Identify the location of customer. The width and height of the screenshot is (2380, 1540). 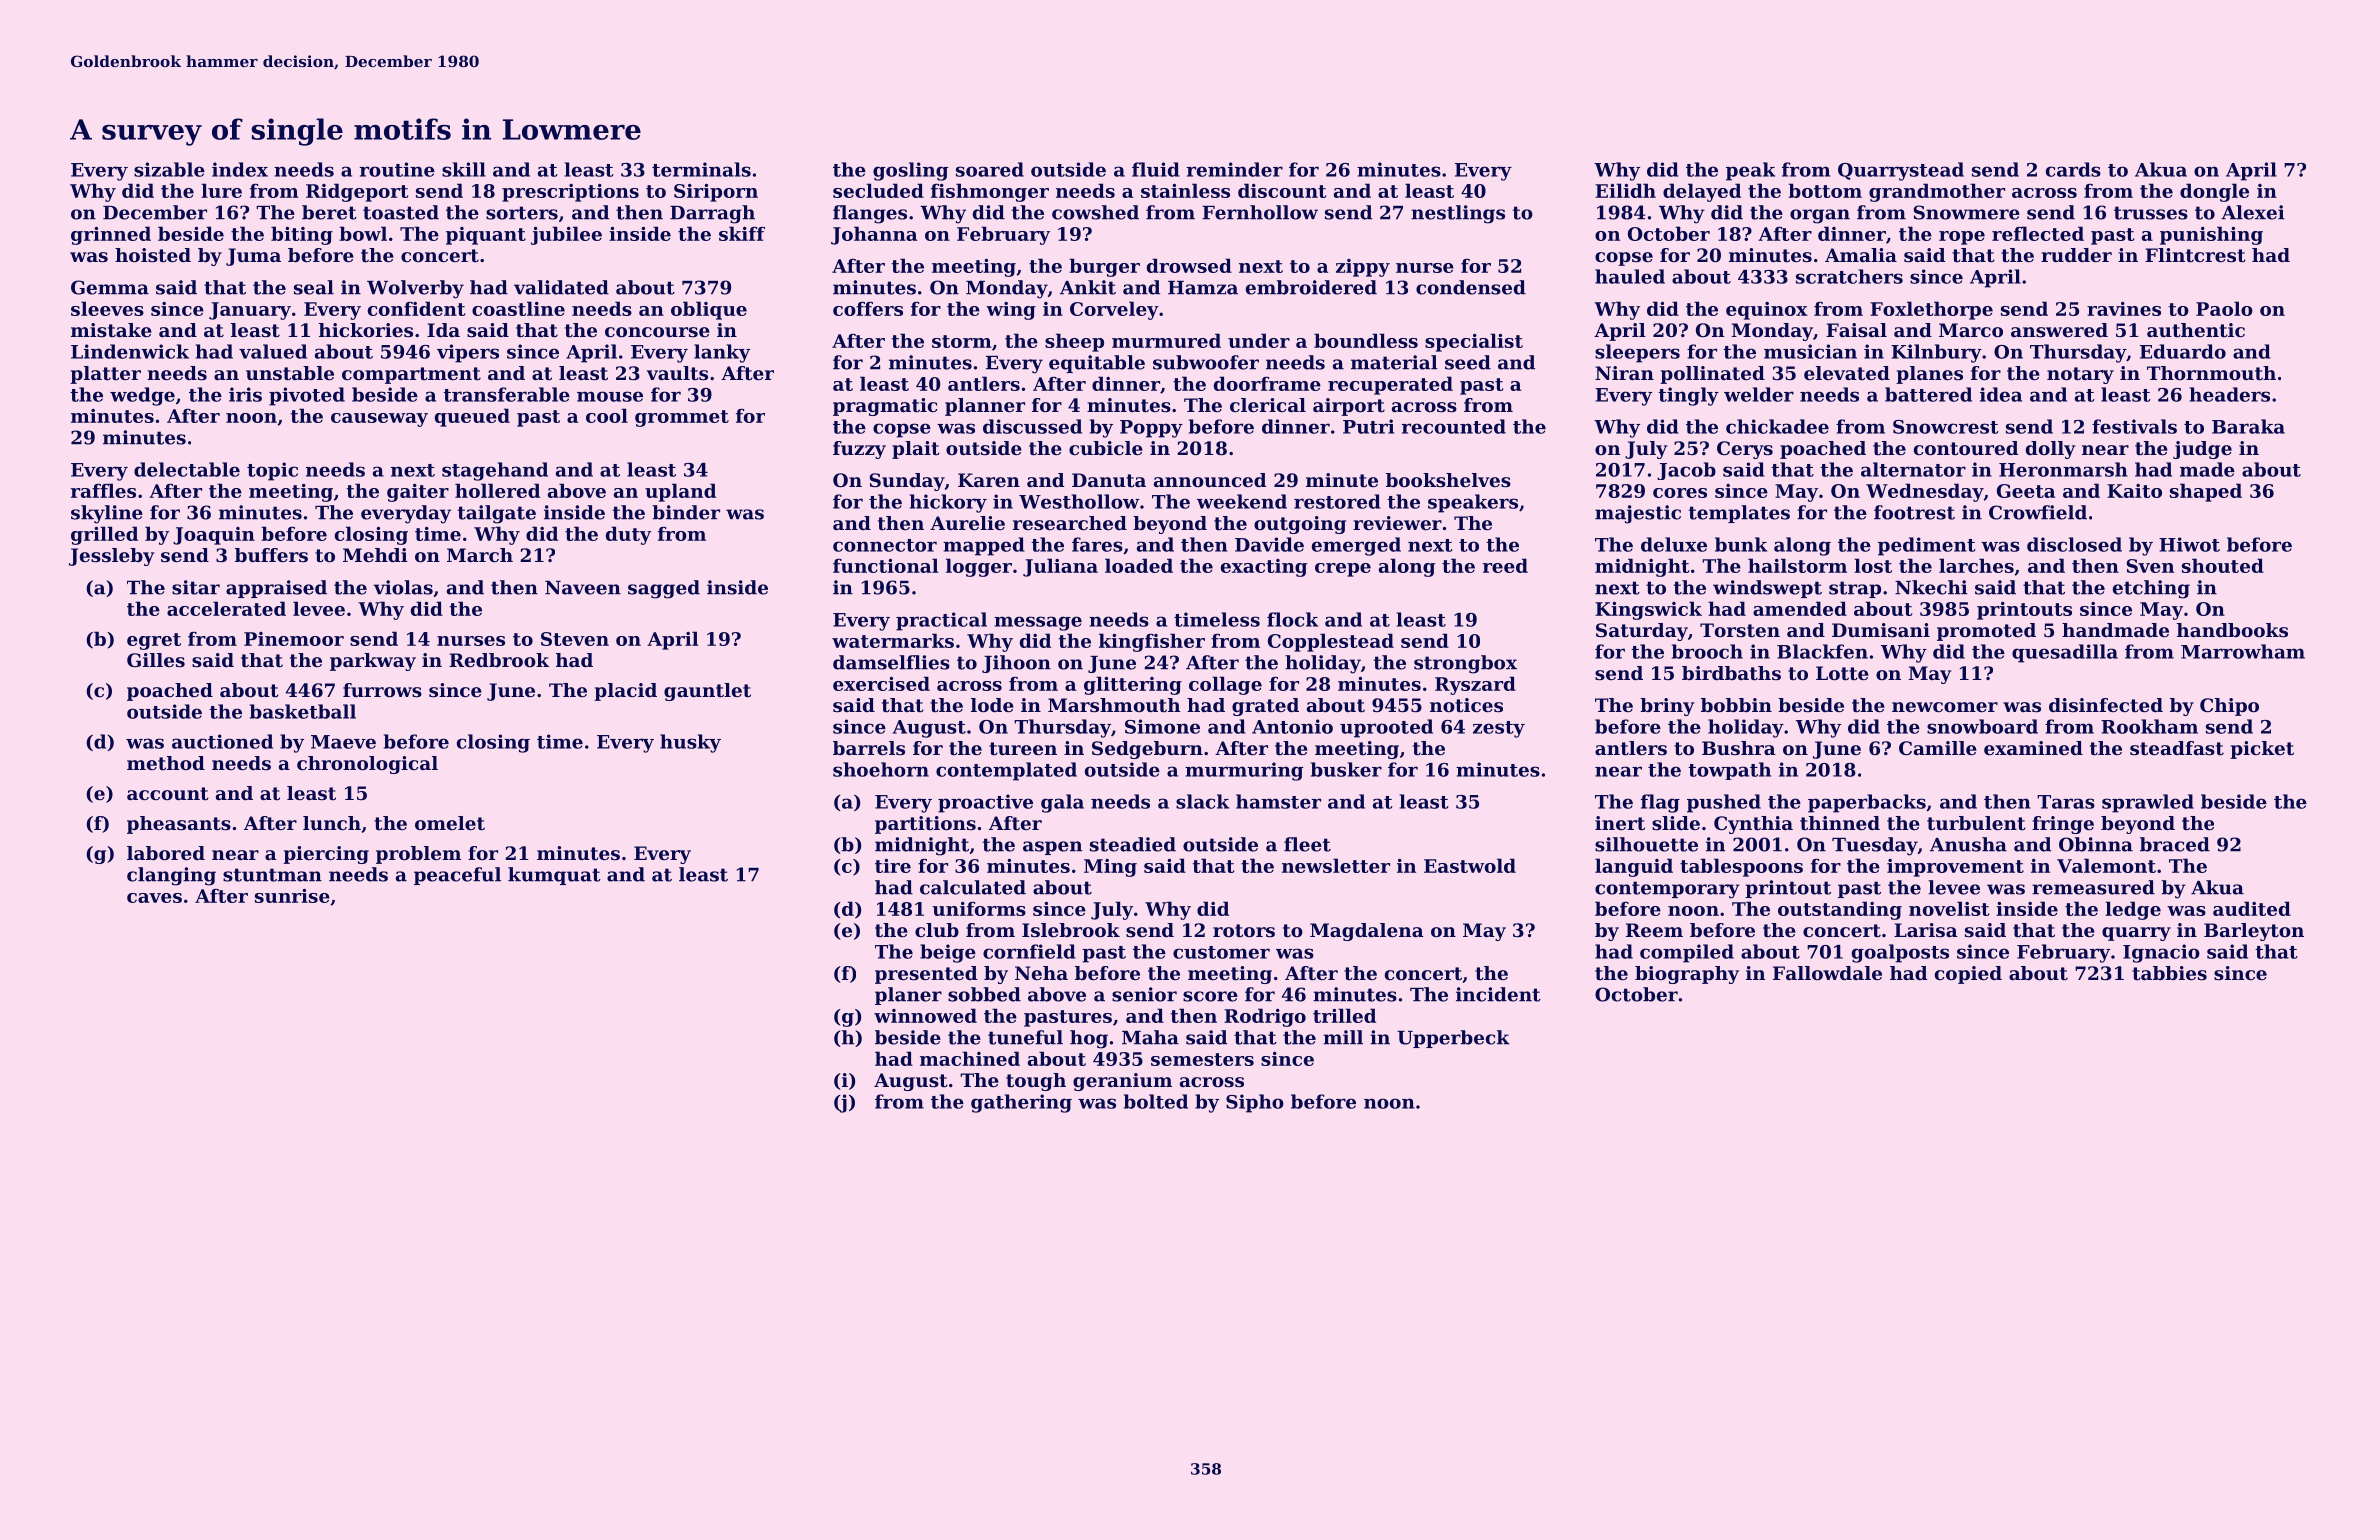
(1221, 952).
